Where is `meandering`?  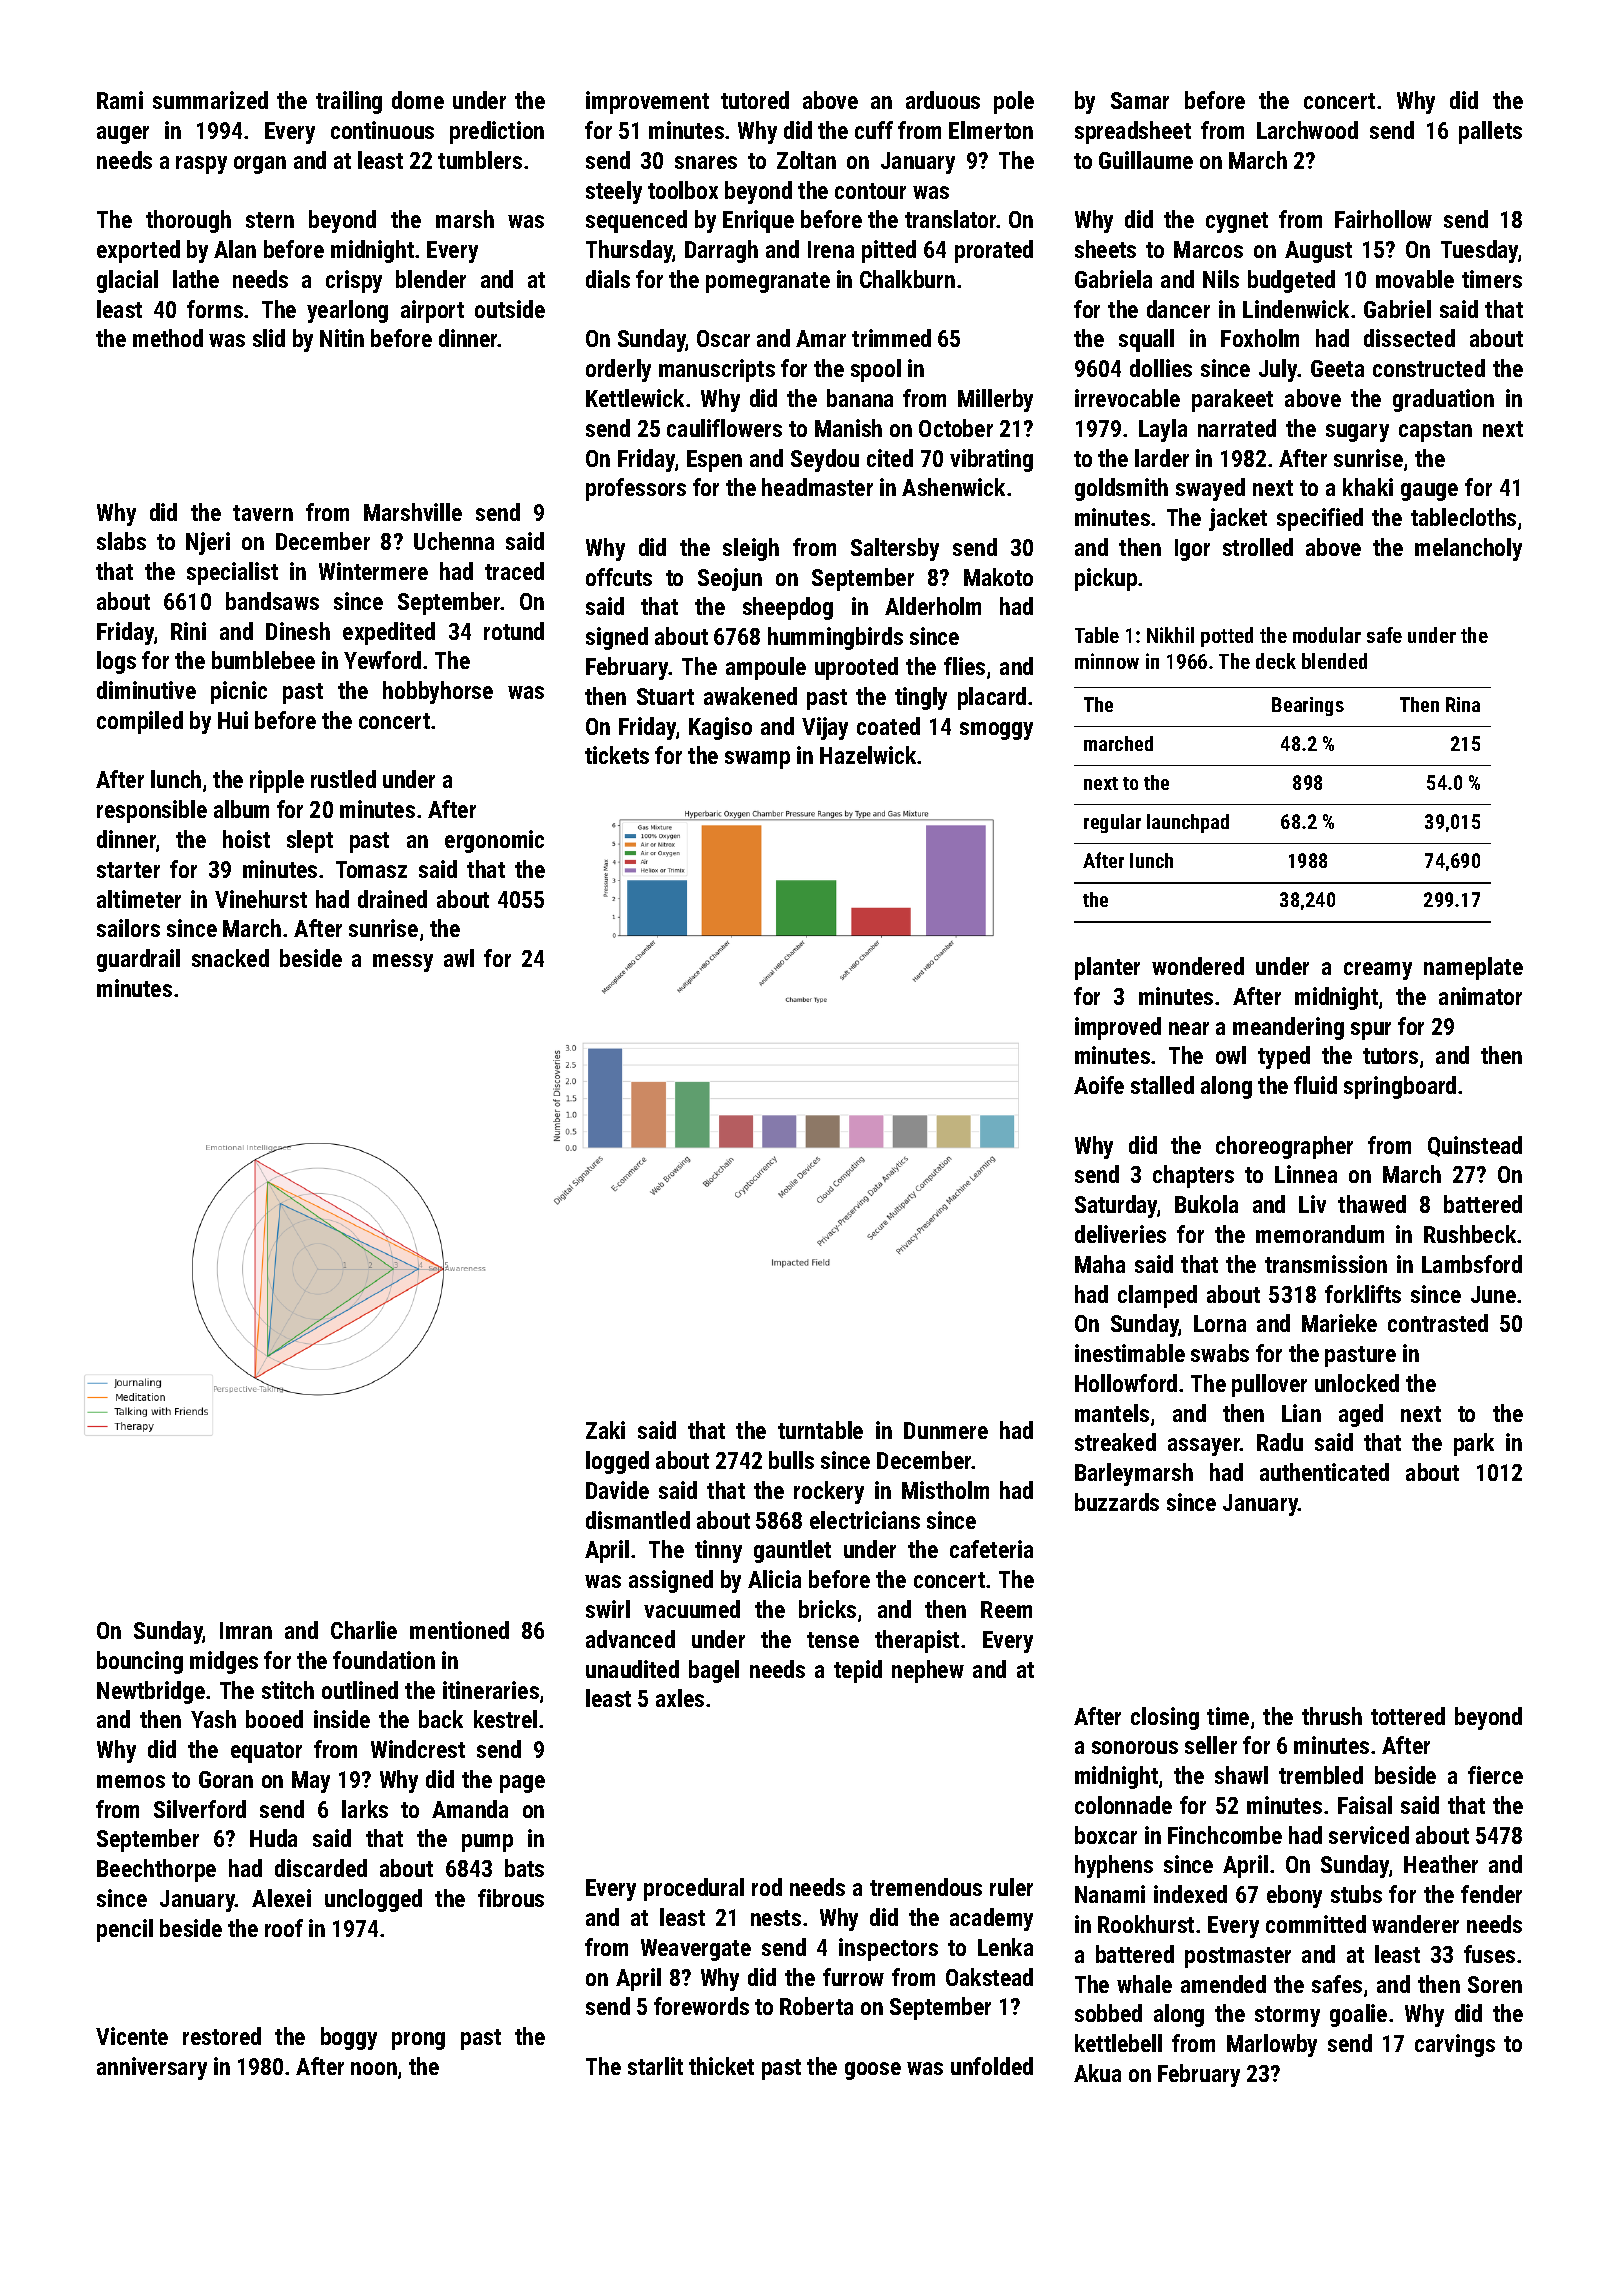
meandering is located at coordinates (1288, 1028).
